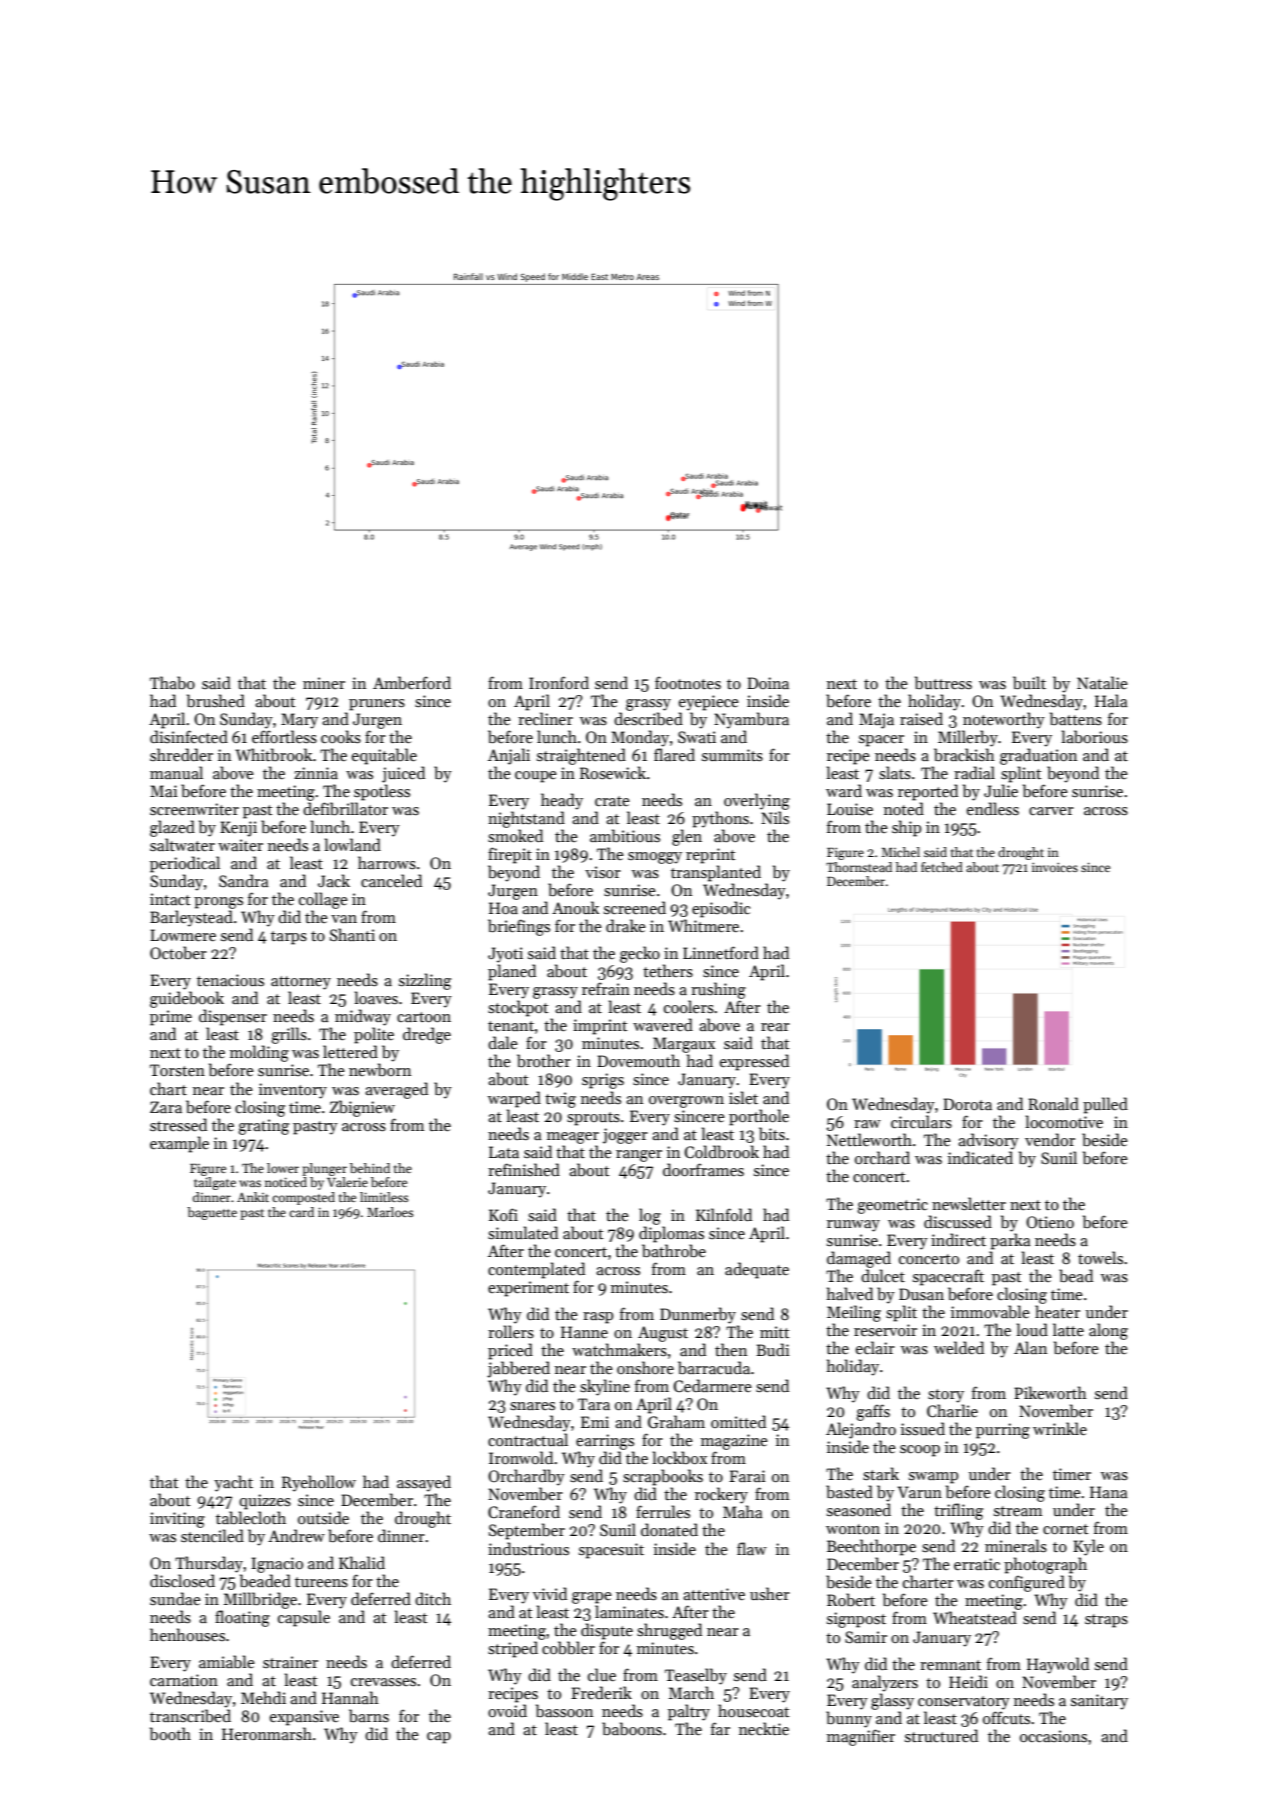 The image size is (1278, 1808). What do you see at coordinates (676, 1422) in the page?
I see `Graham` at bounding box center [676, 1422].
